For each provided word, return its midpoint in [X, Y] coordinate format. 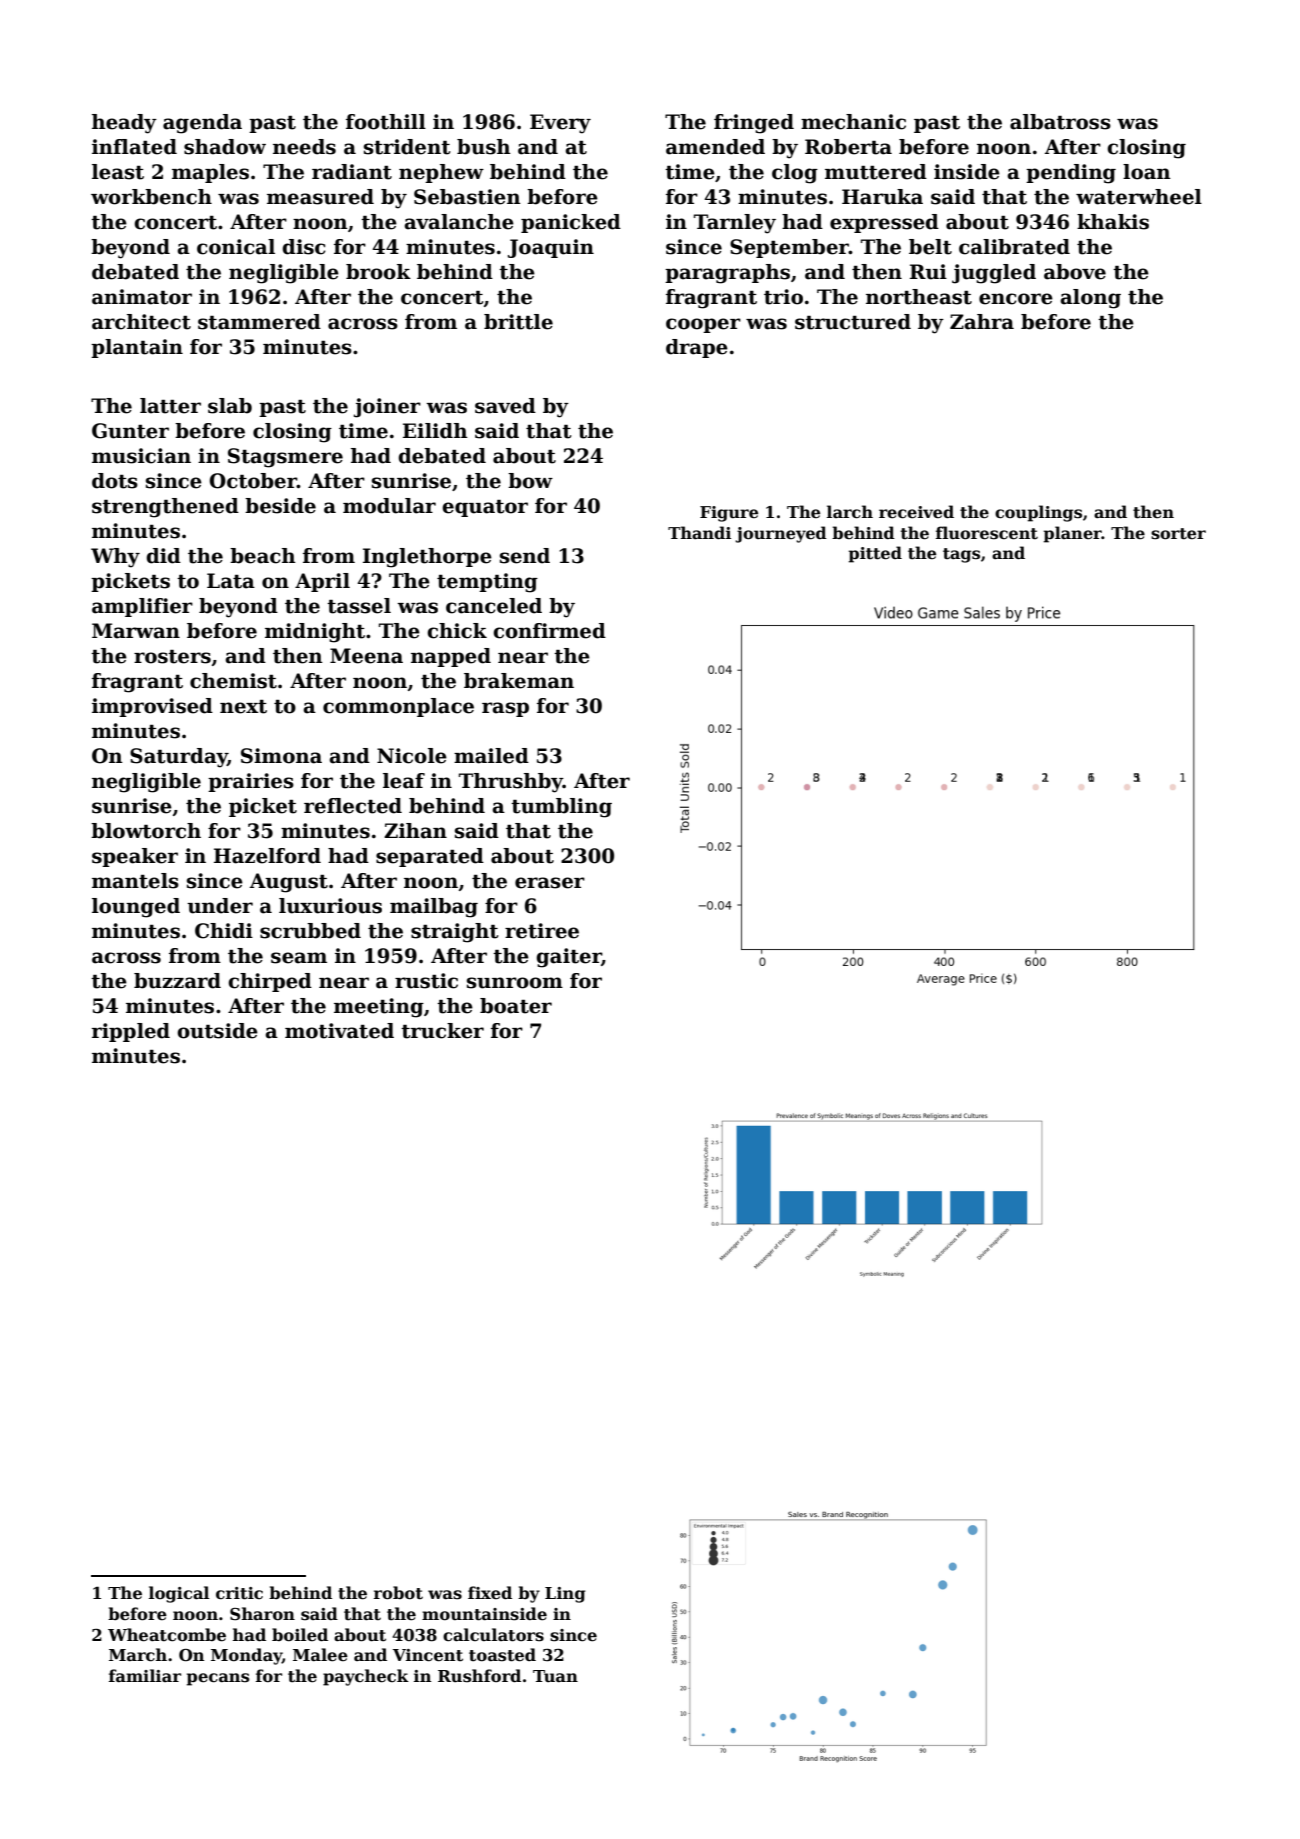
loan [1147, 172]
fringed [754, 124]
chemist [233, 681]
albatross [1060, 122]
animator [142, 297]
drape [697, 348]
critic [239, 1593]
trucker [442, 1031]
